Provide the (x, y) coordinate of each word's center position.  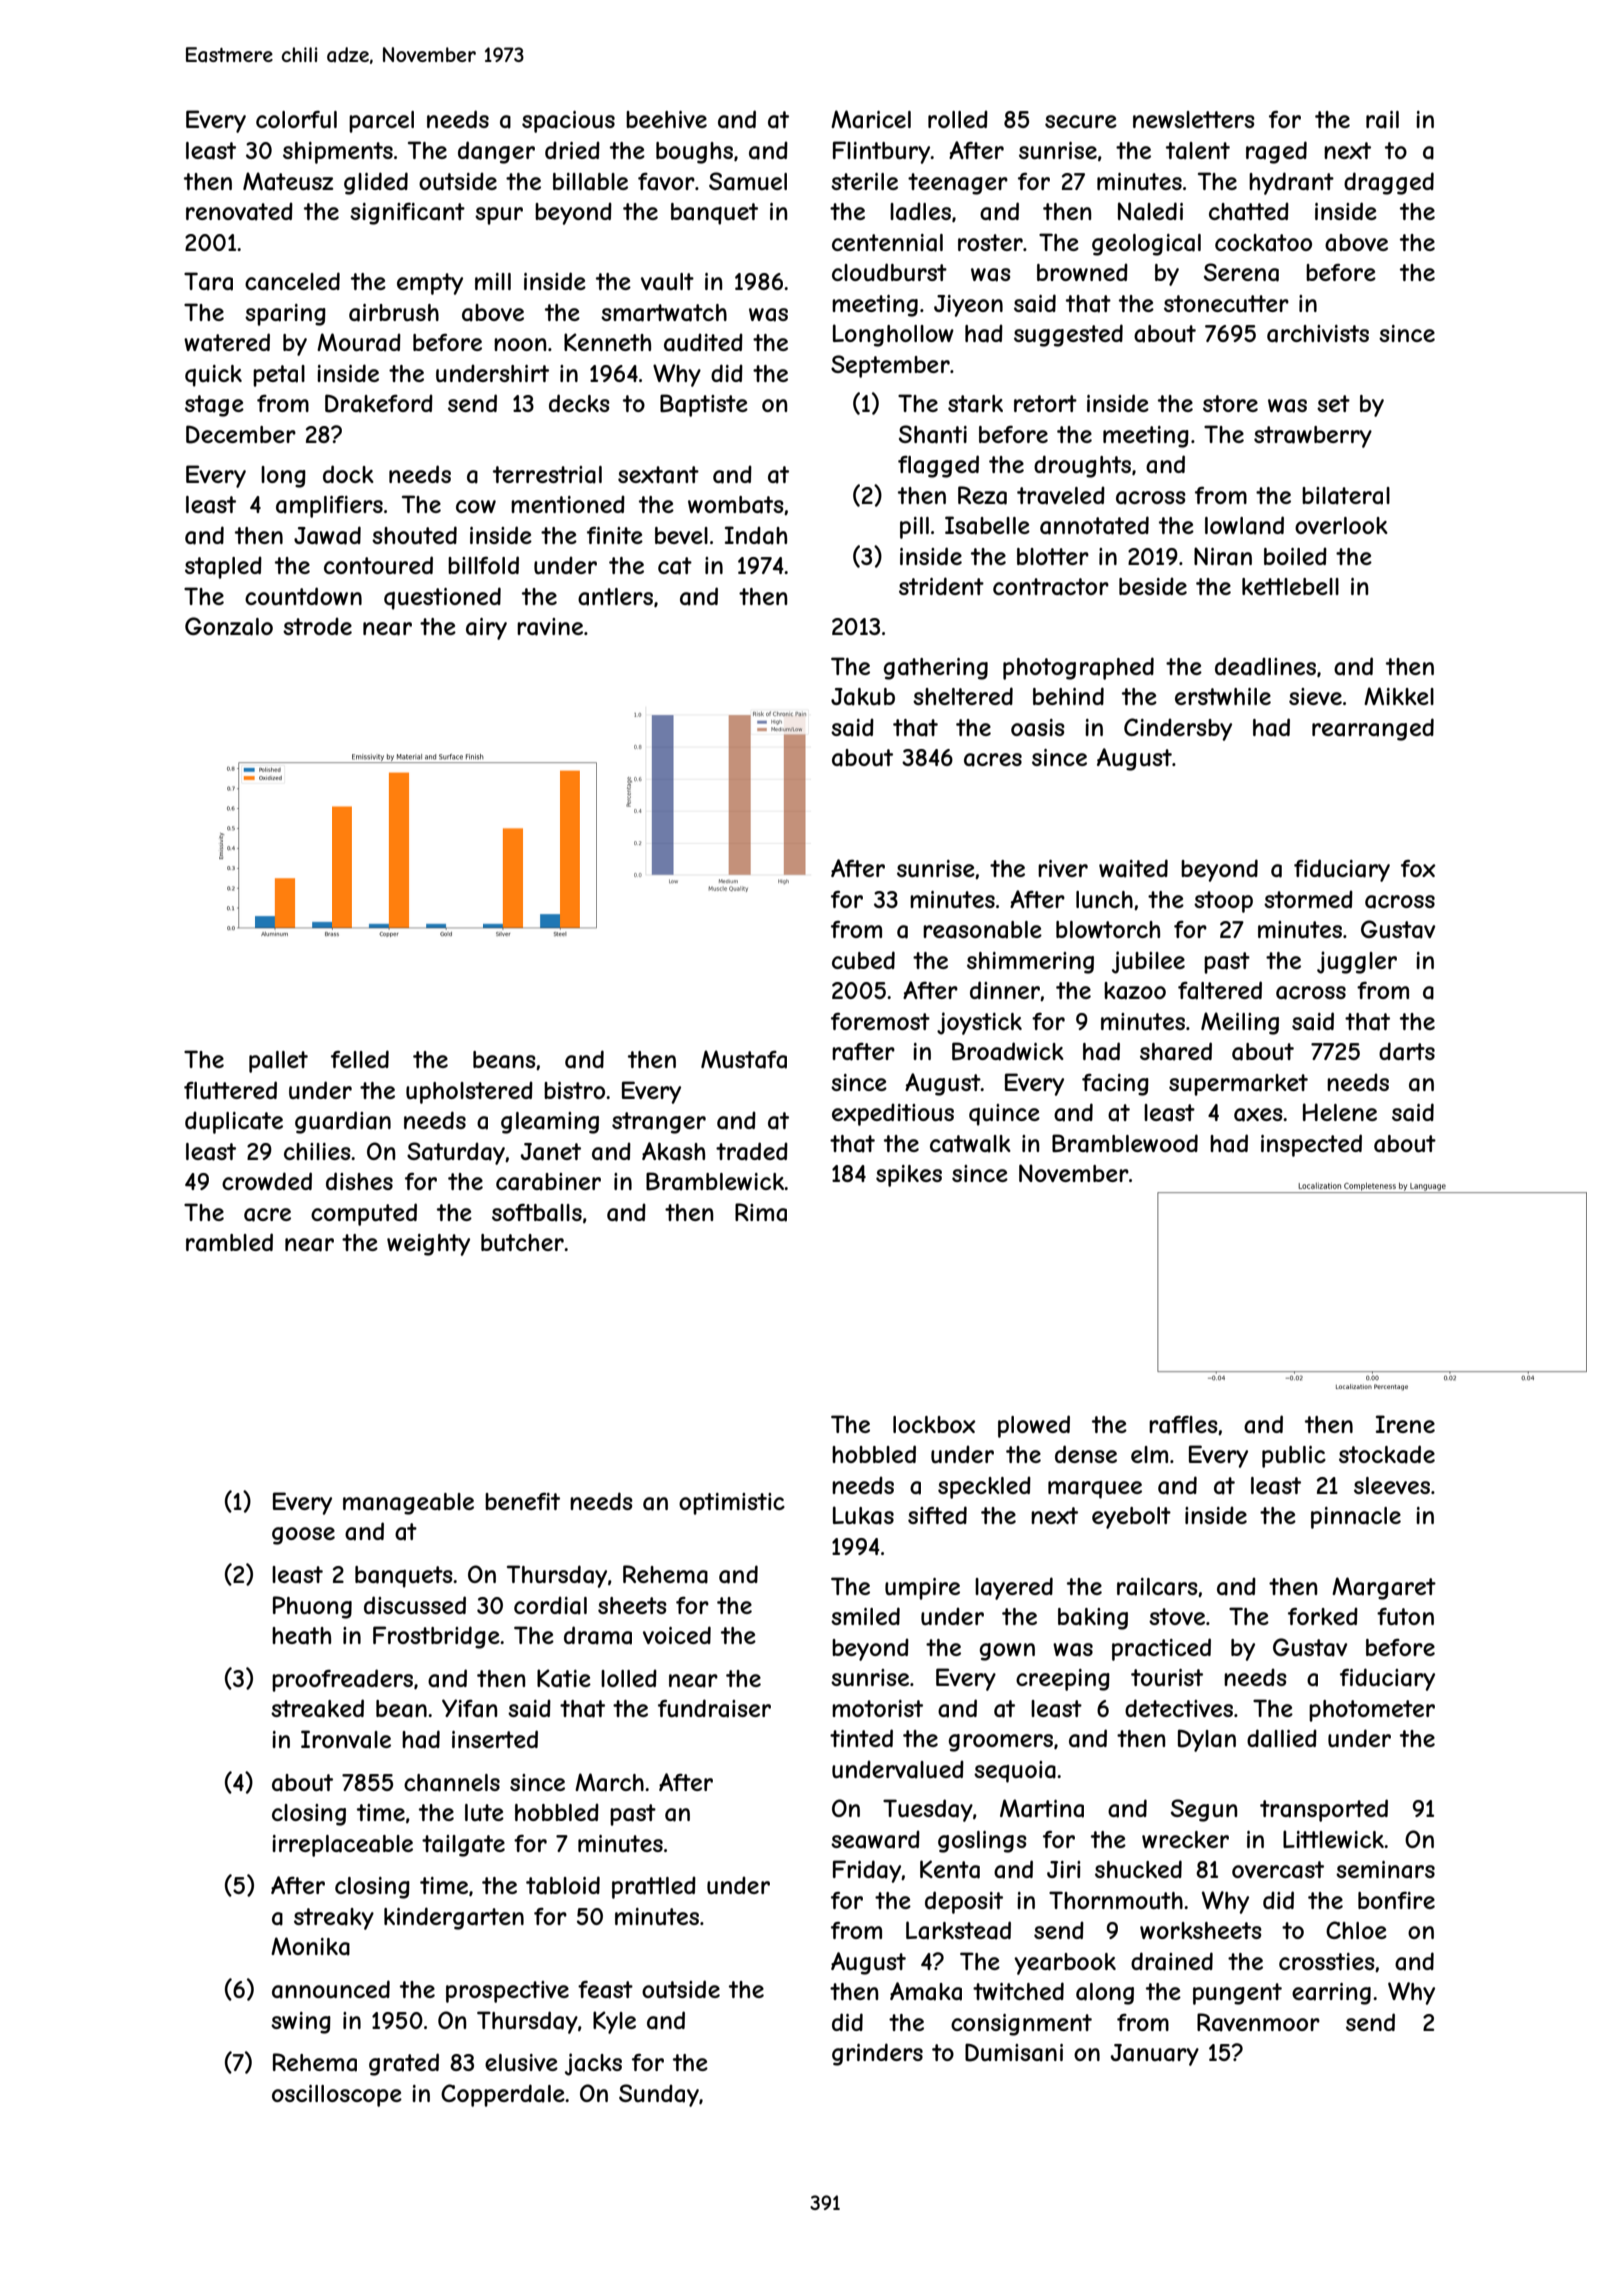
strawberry (1313, 437)
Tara (208, 281)
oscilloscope (337, 2096)
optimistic (732, 1504)
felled (360, 1059)
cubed (863, 960)
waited (1133, 868)
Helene (1340, 1112)
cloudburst (889, 272)
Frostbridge (436, 1637)
